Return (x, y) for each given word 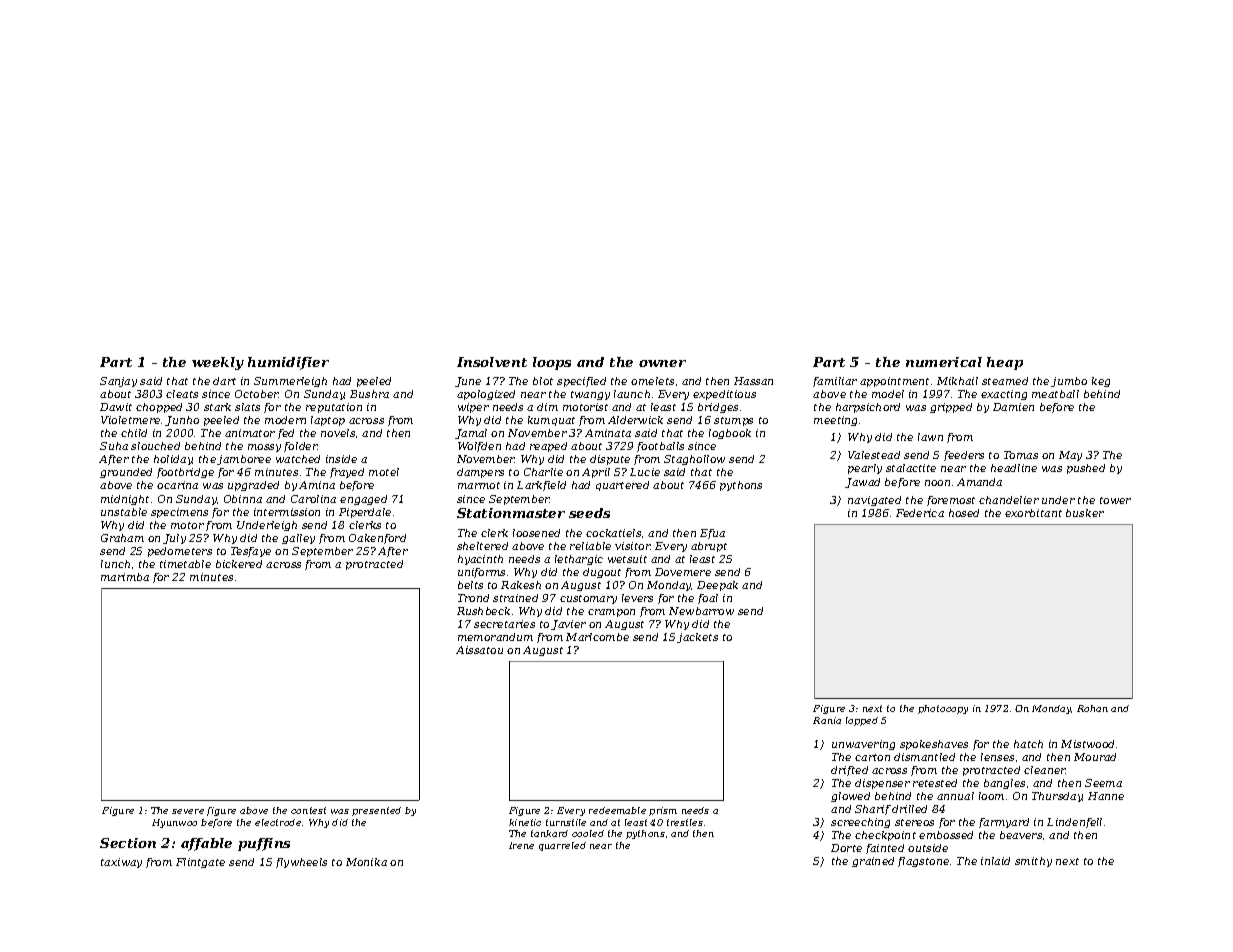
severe (188, 811)
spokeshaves (934, 745)
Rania (827, 720)
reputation (334, 408)
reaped (548, 447)
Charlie (543, 472)
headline (1014, 468)
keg (1101, 382)
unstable (124, 512)
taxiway (121, 863)
